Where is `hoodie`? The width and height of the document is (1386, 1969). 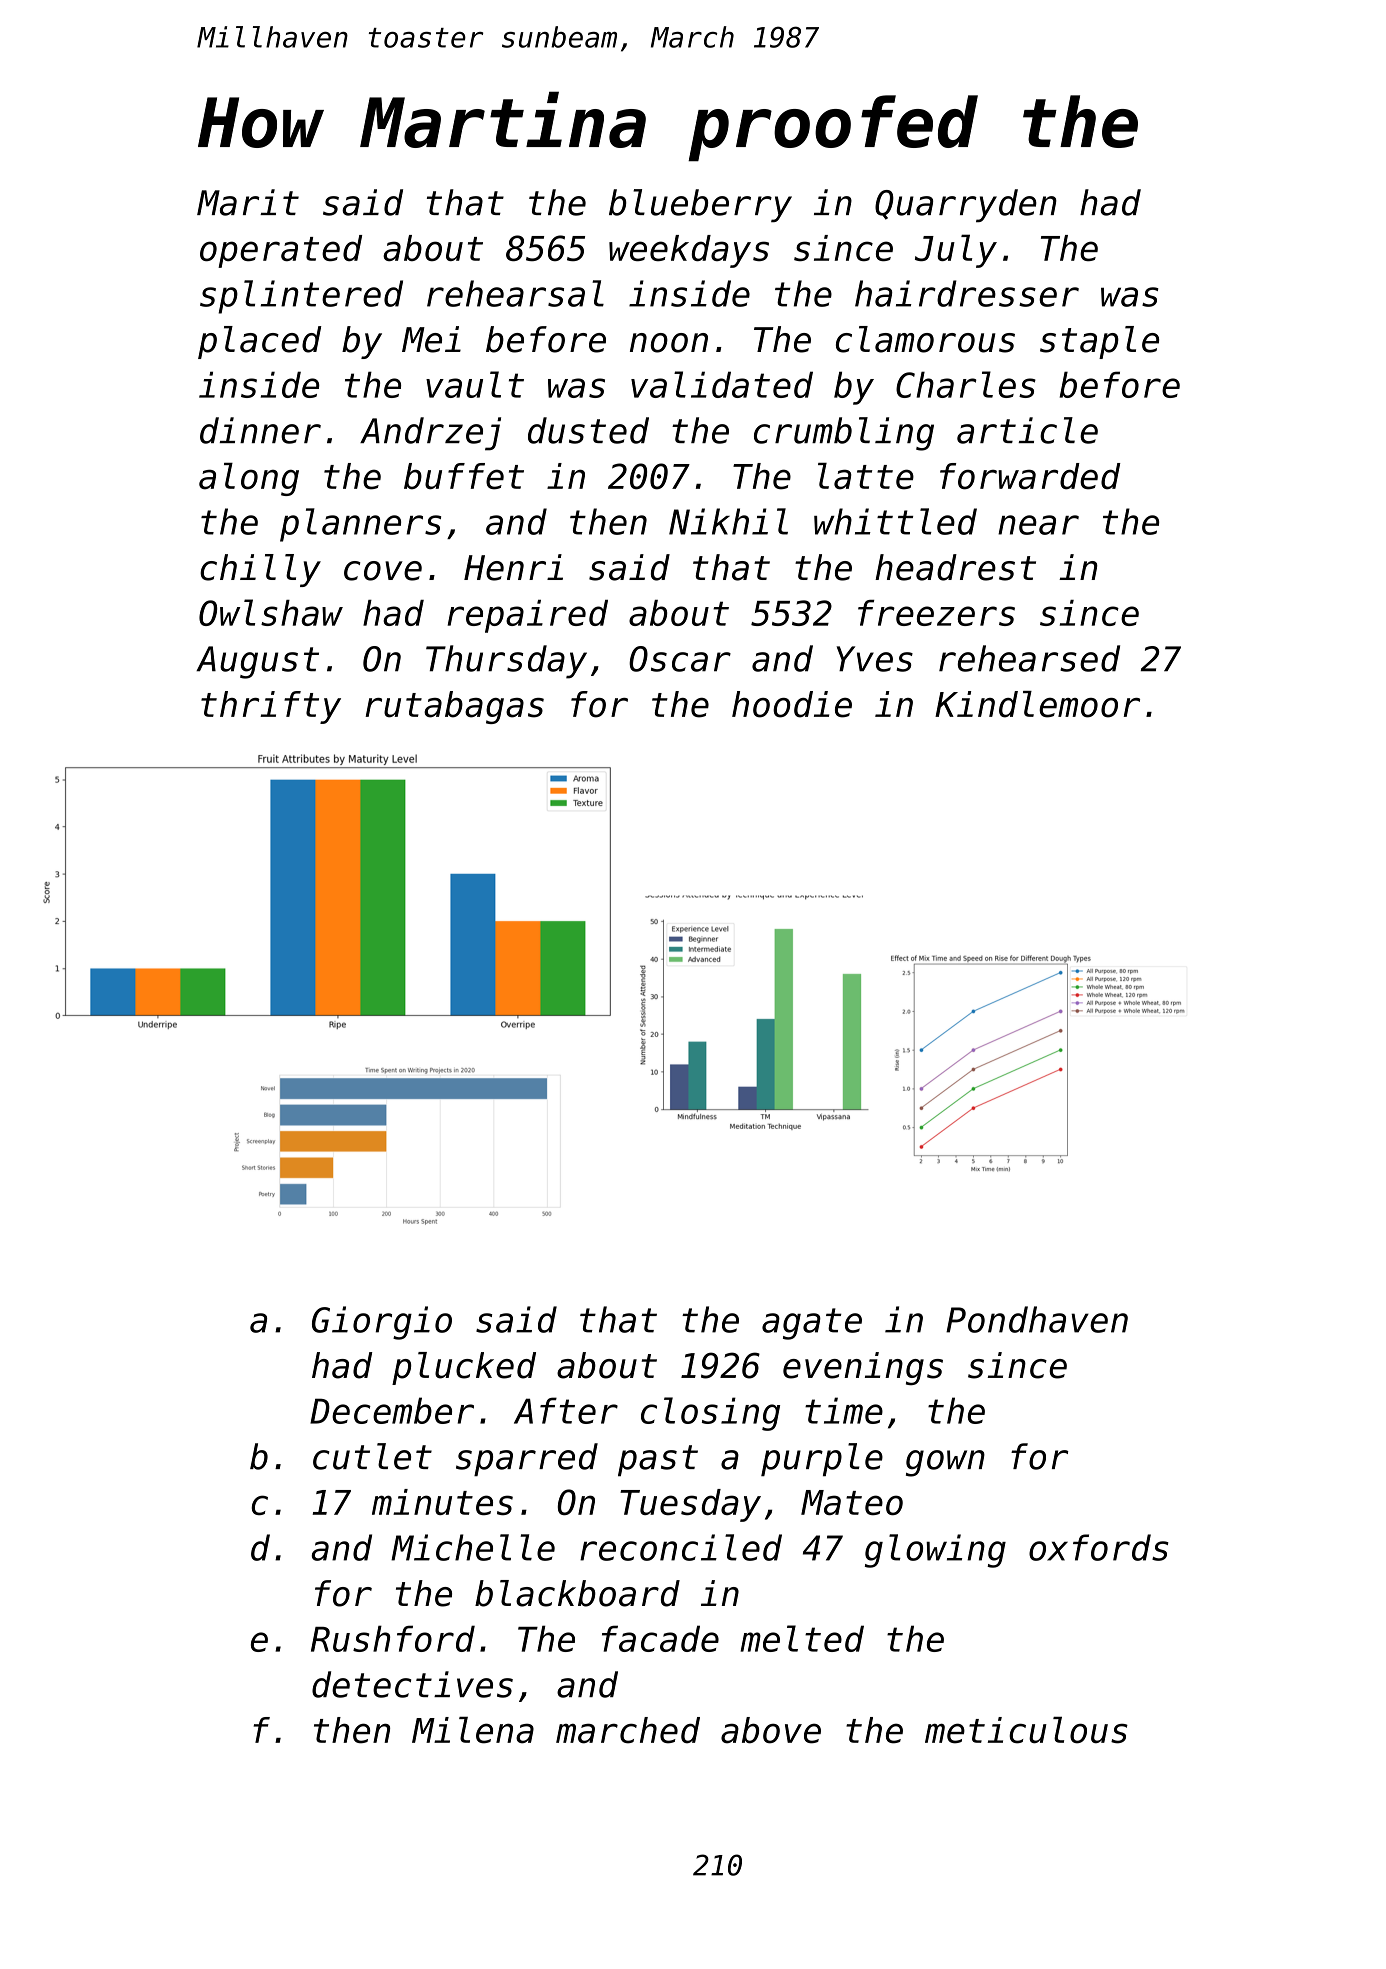
hoodie is located at coordinates (792, 704).
